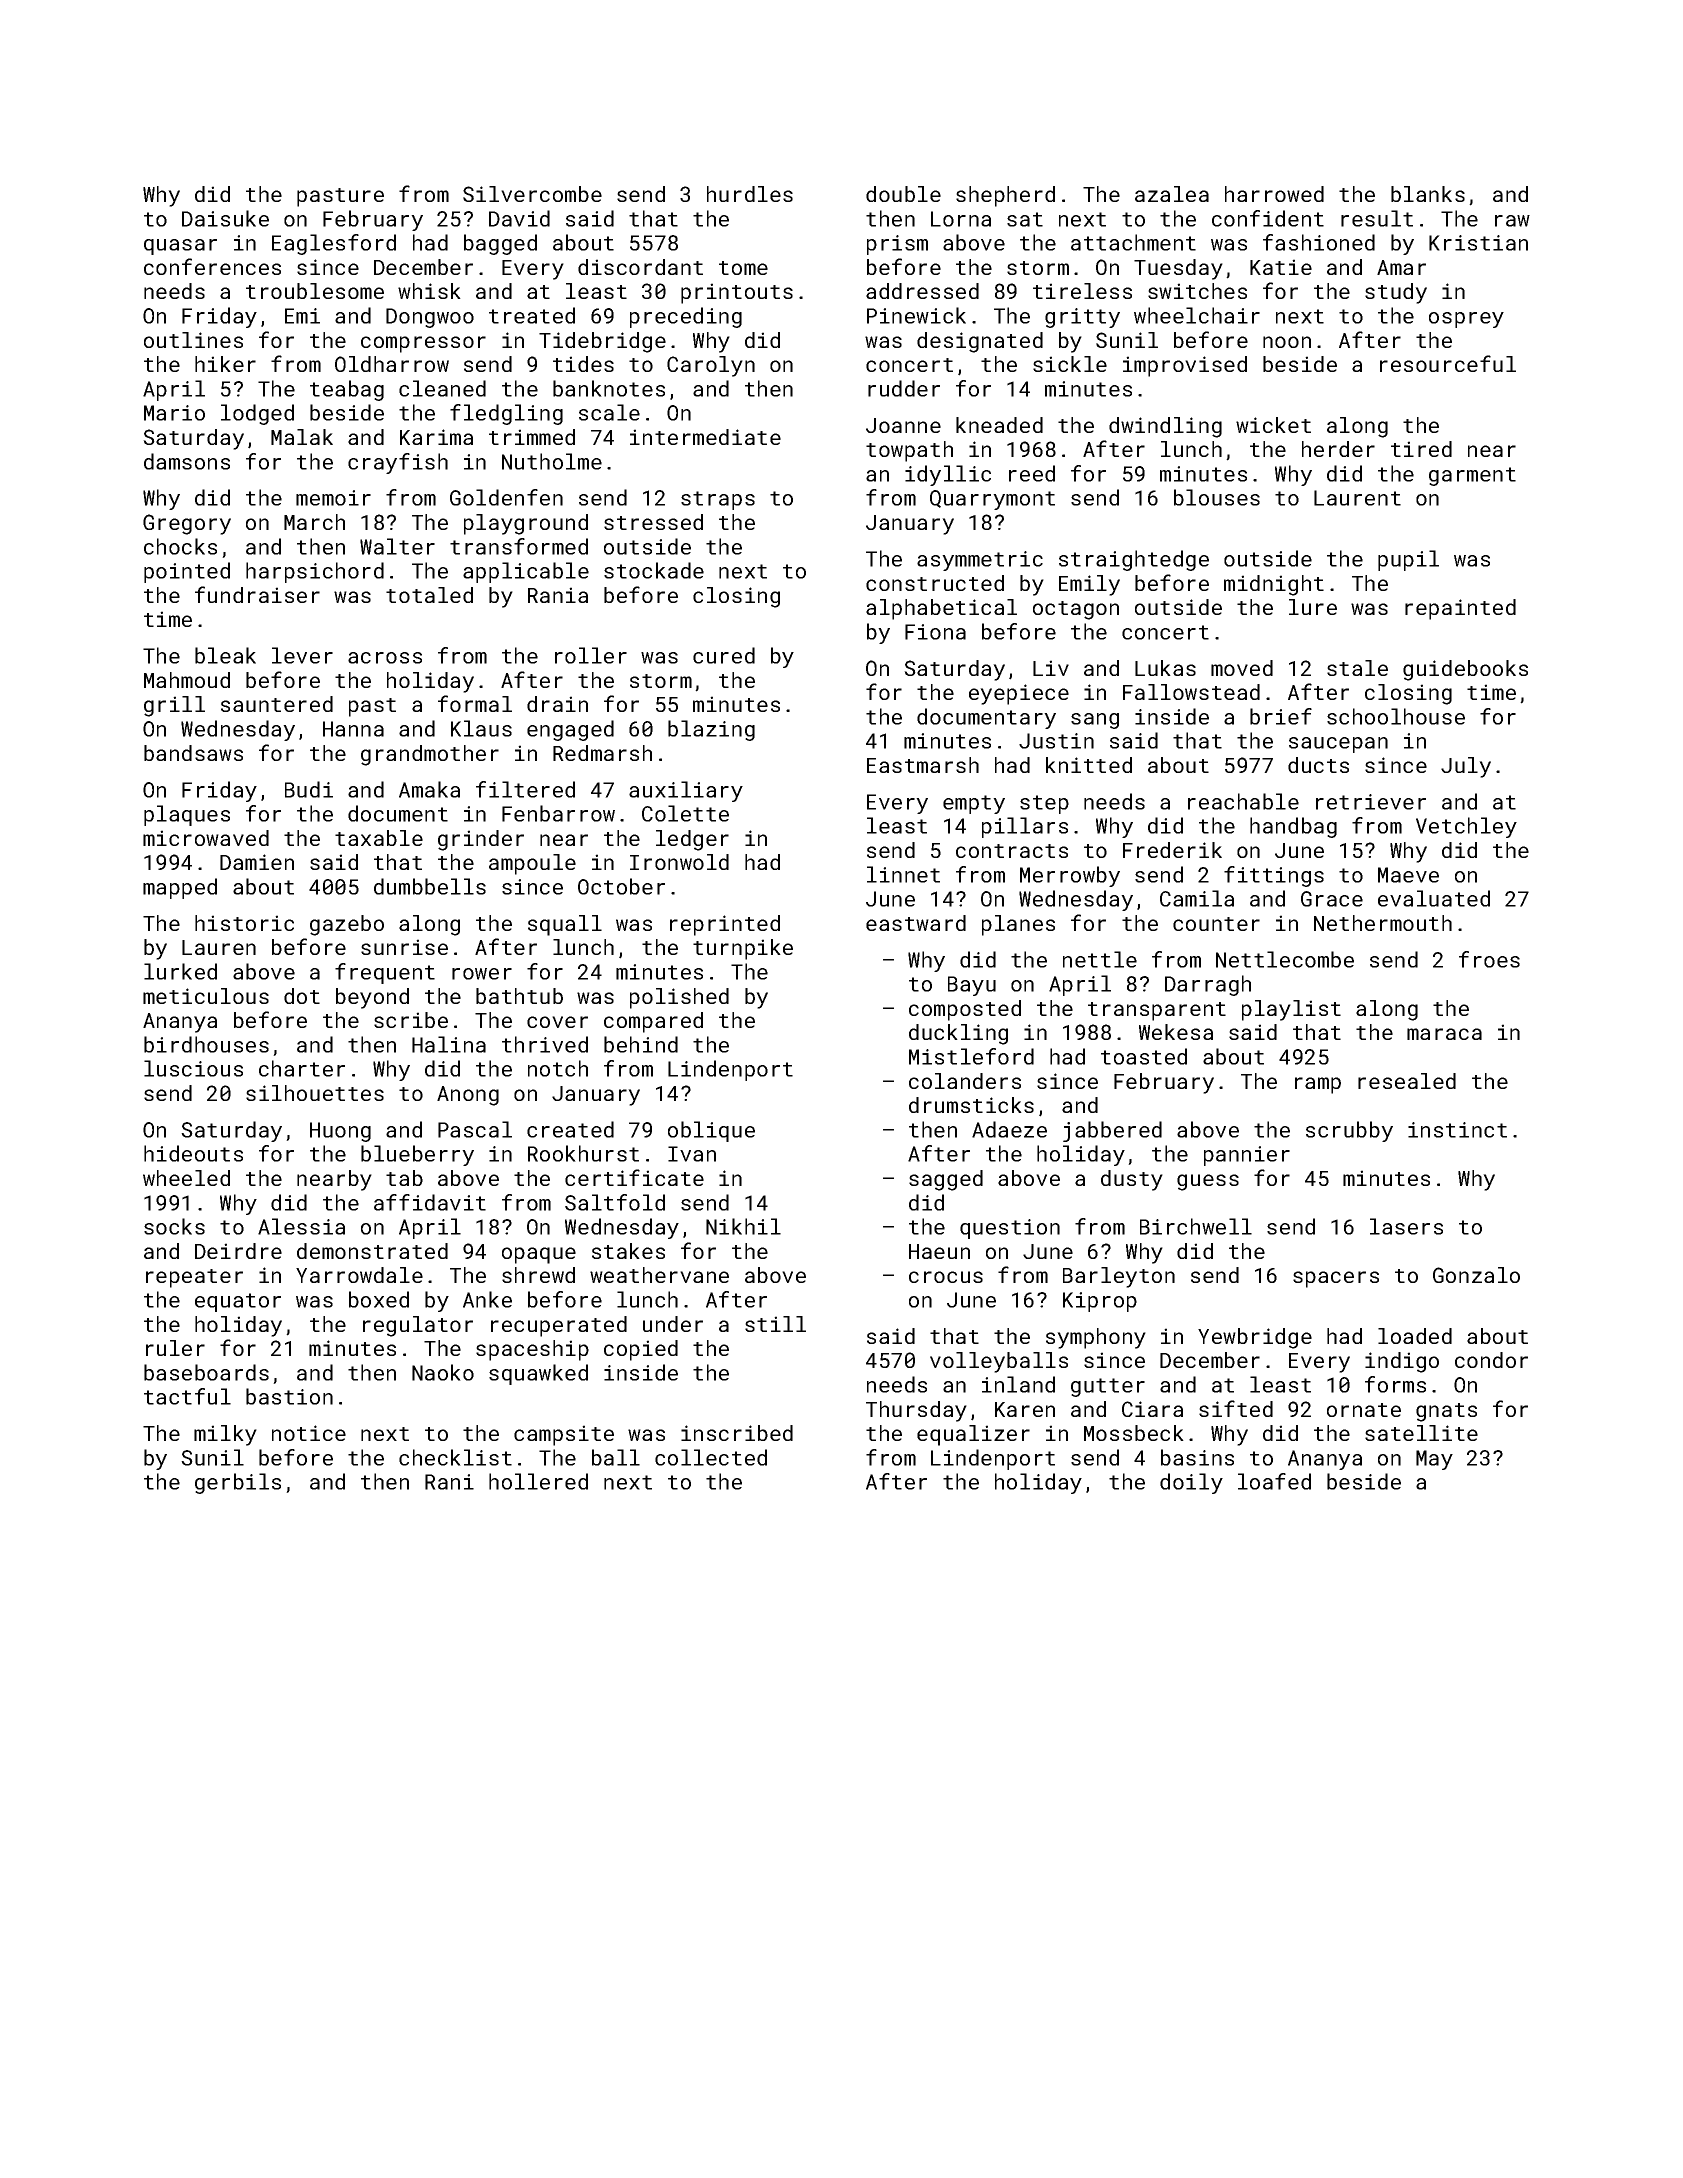 The image size is (1683, 2178). Describe the element at coordinates (187, 461) in the screenshot. I see `damsons` at that location.
